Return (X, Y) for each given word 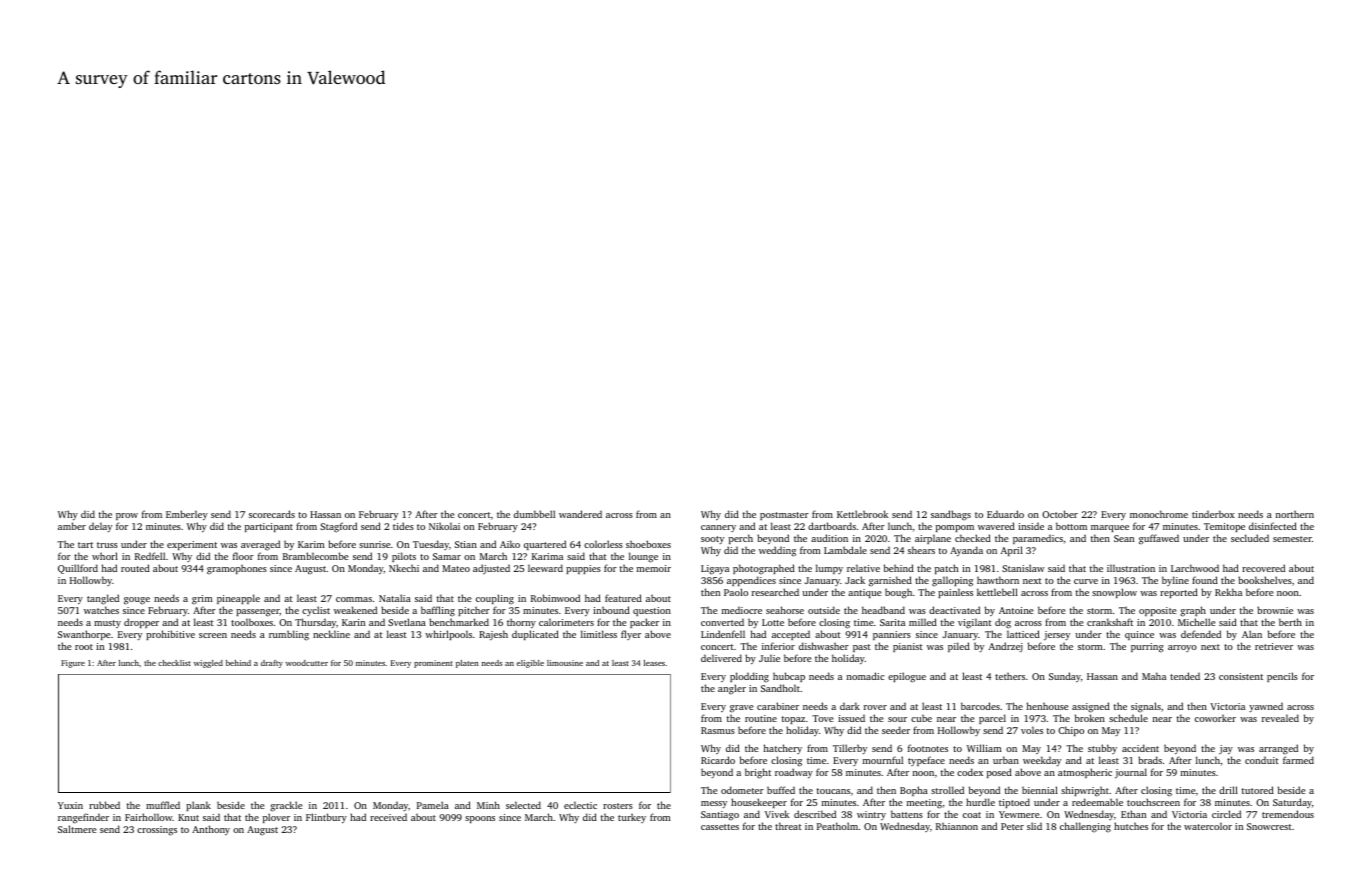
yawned (1266, 707)
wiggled (208, 664)
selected (523, 805)
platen (467, 664)
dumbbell (534, 514)
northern (1295, 514)
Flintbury (326, 818)
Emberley (187, 515)
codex (970, 772)
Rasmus (718, 730)
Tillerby (850, 749)
